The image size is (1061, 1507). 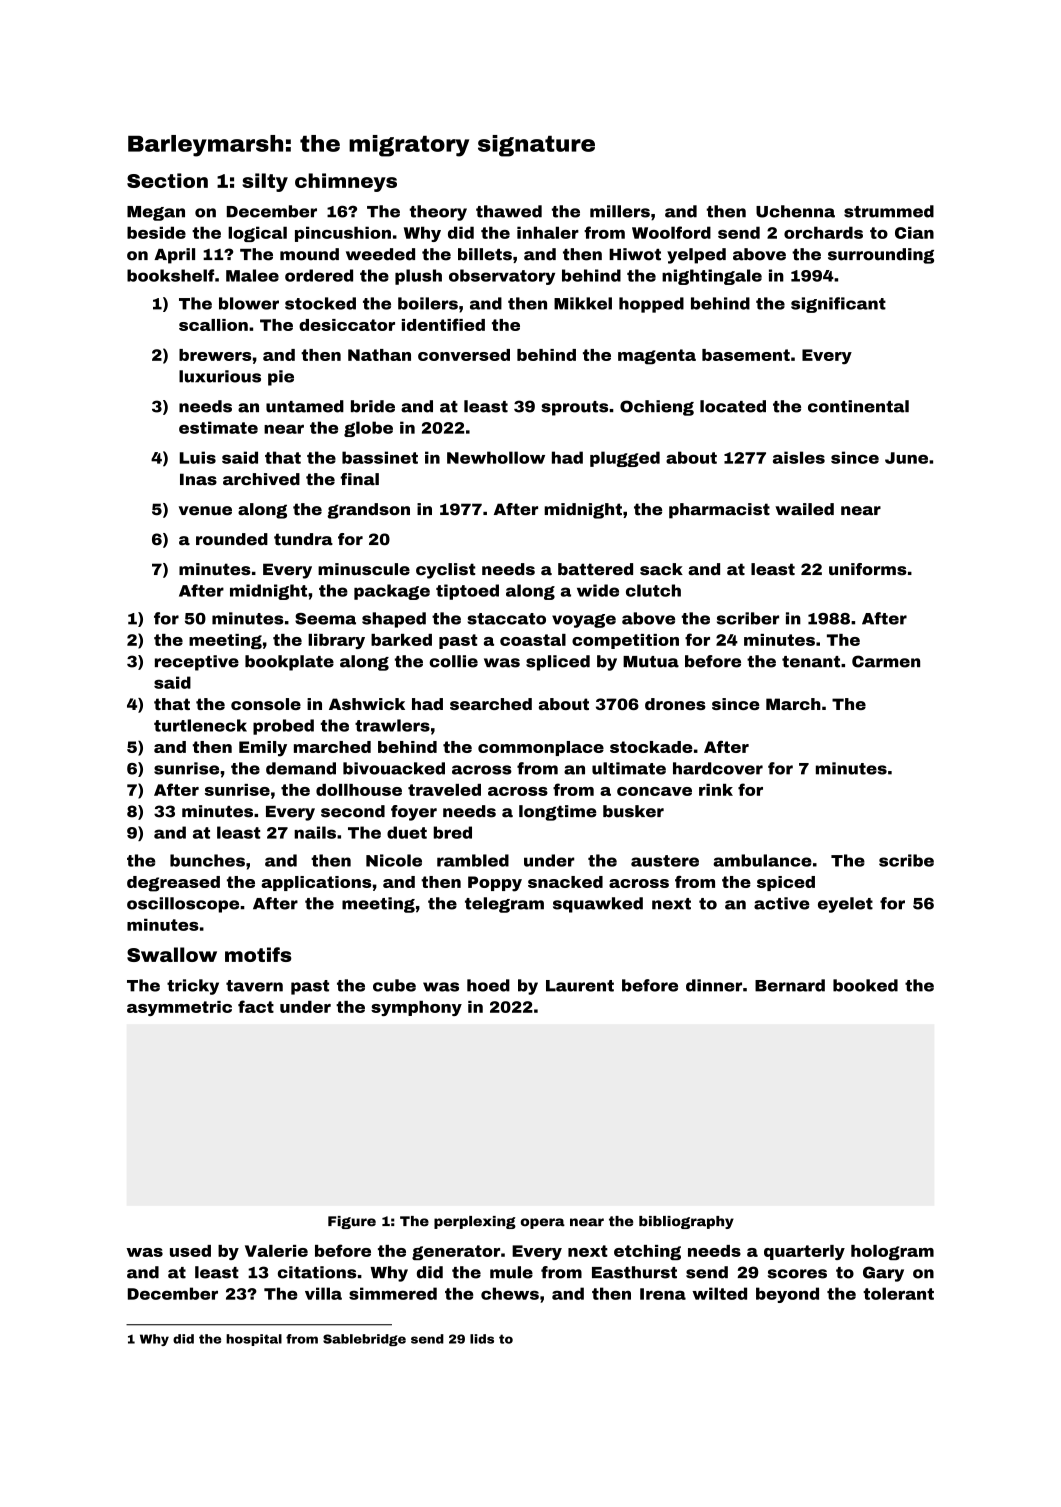 I want to click on booked, so click(x=865, y=985).
